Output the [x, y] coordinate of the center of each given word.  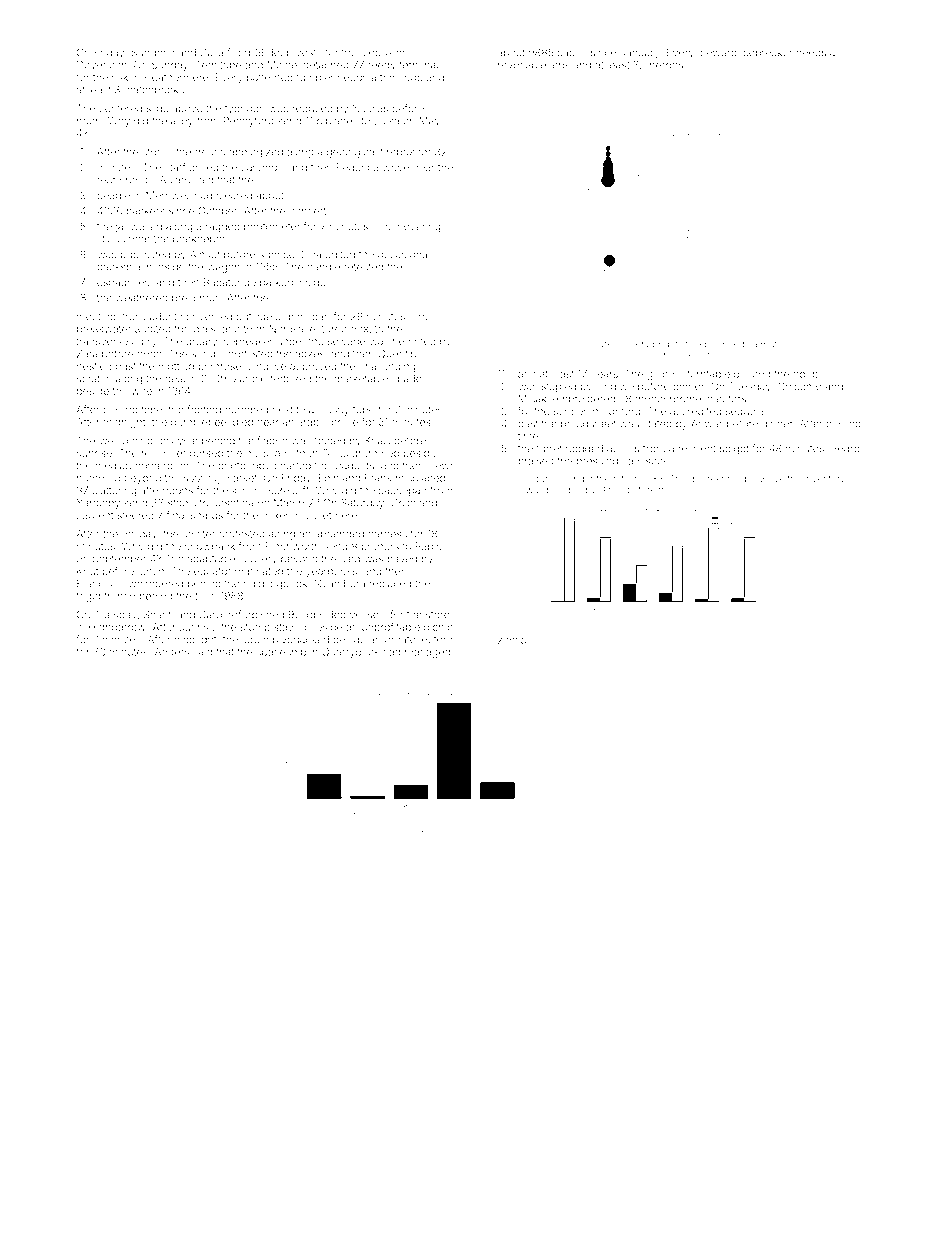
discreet [706, 479]
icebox [377, 52]
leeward [717, 53]
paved [402, 560]
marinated [259, 571]
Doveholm [102, 64]
